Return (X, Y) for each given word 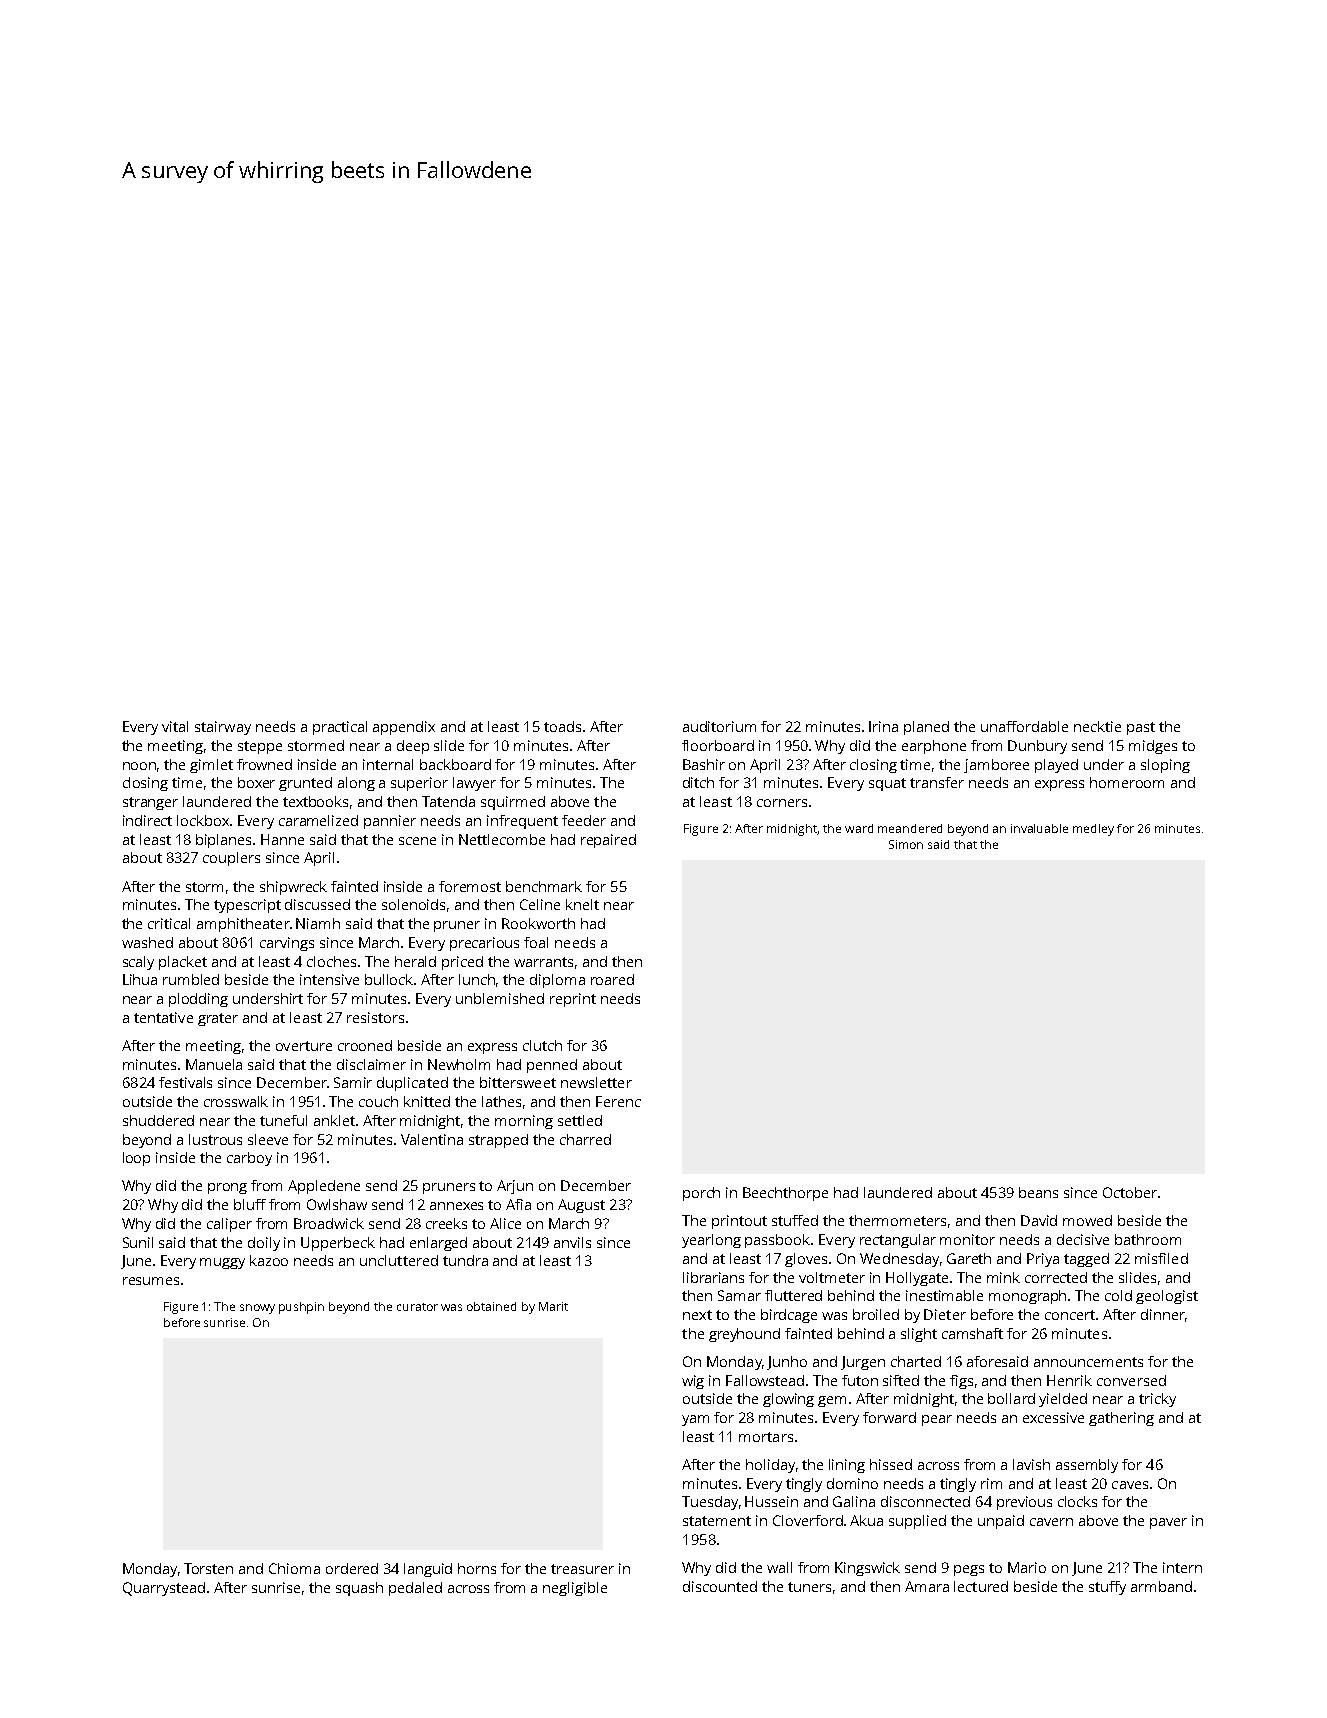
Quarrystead (164, 1589)
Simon (906, 844)
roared (612, 979)
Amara (927, 1586)
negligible (575, 1589)
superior (419, 784)
